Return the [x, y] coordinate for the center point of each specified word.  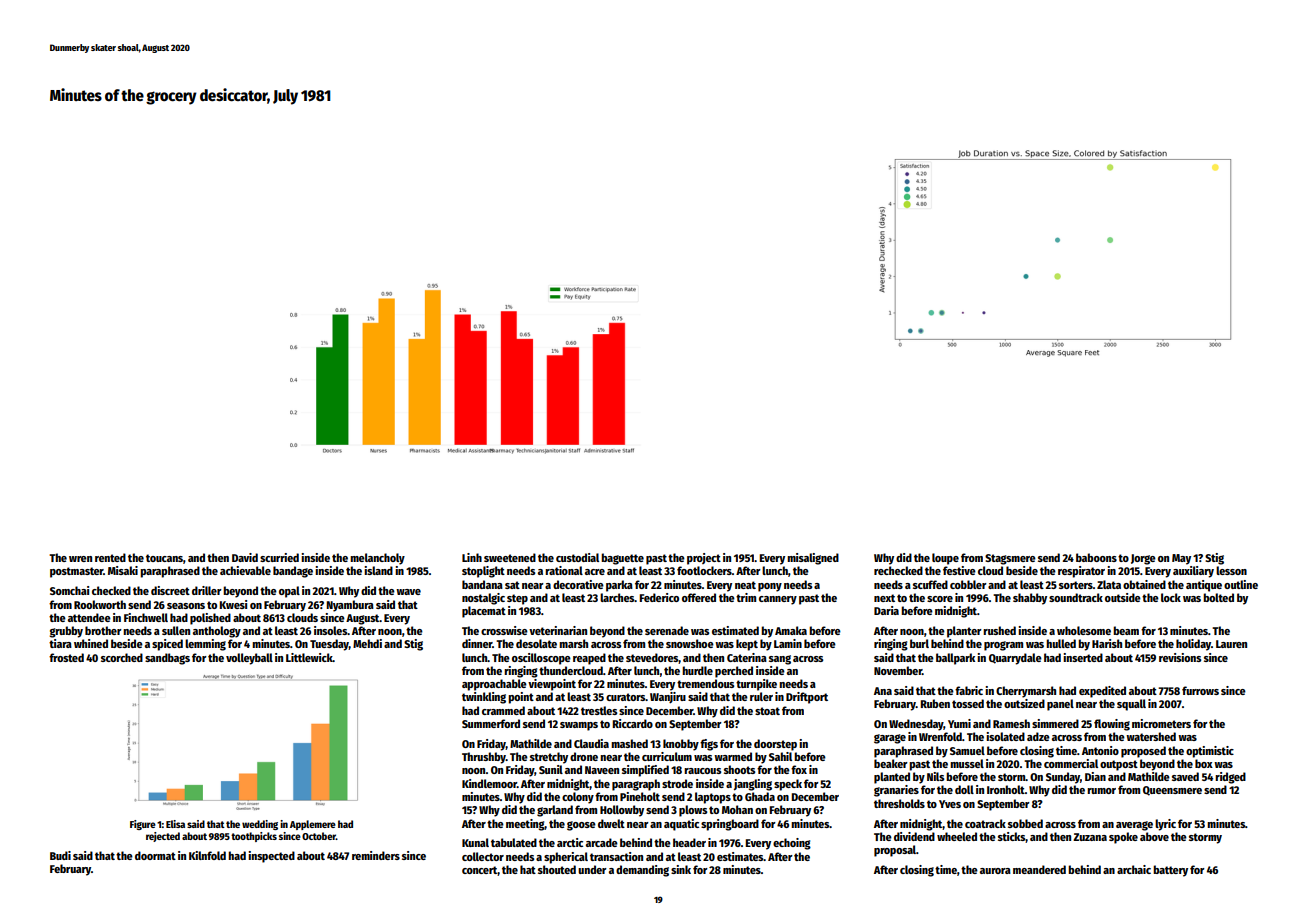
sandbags [167, 659]
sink [681, 869]
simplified [645, 771]
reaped [589, 659]
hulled [1061, 643]
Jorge [1143, 559]
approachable [494, 685]
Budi [60, 855]
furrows [1200, 690]
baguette [622, 559]
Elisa [175, 824]
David [245, 557]
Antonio [1100, 750]
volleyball [249, 659]
